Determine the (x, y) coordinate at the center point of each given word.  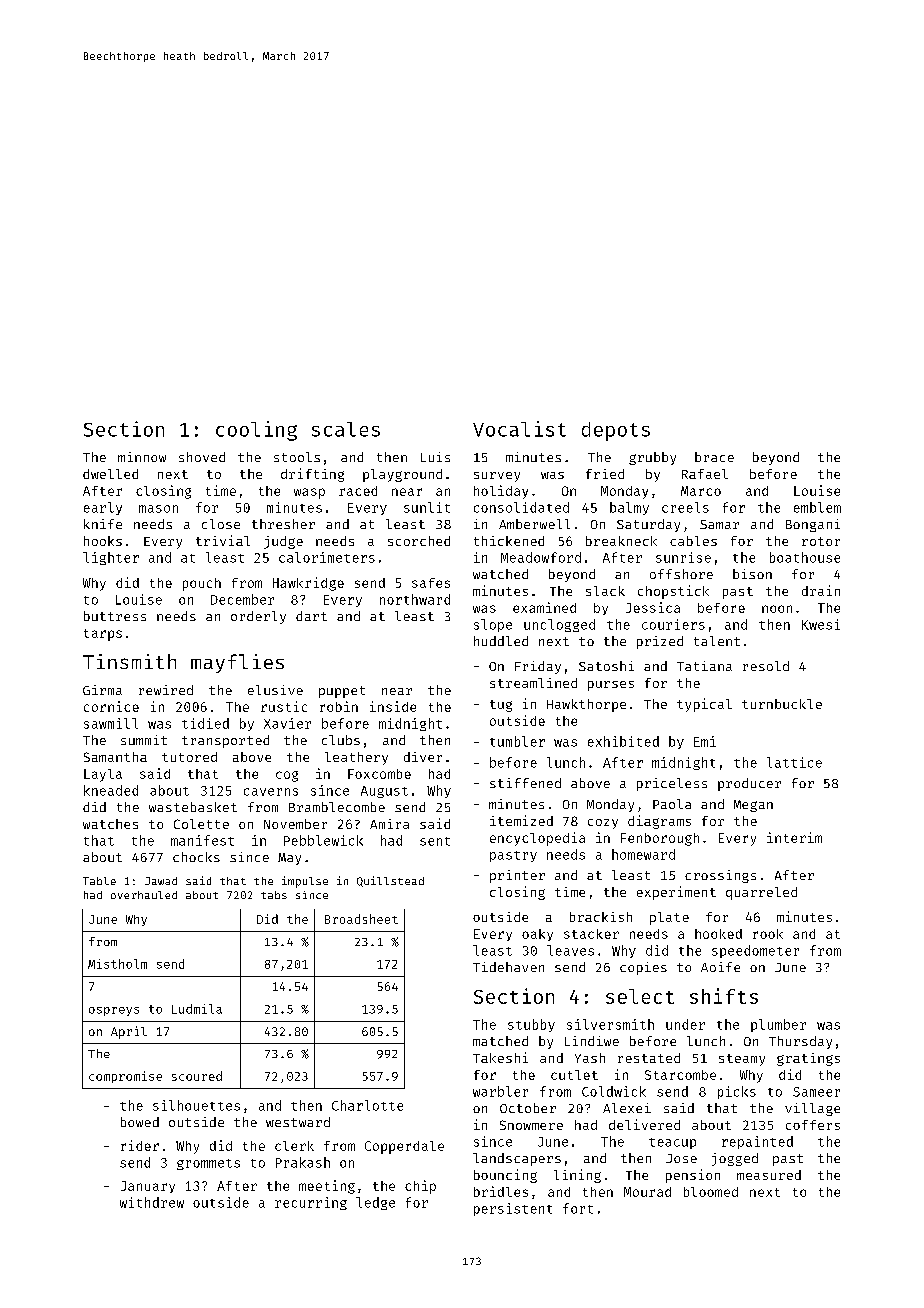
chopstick (673, 592)
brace (714, 457)
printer (517, 876)
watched (500, 574)
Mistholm (117, 964)
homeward (643, 854)
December (242, 599)
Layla (103, 775)
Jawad (161, 881)
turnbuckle (782, 704)
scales (346, 429)
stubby (531, 1025)
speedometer (755, 951)
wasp (309, 493)
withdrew (152, 1202)
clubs (341, 740)
